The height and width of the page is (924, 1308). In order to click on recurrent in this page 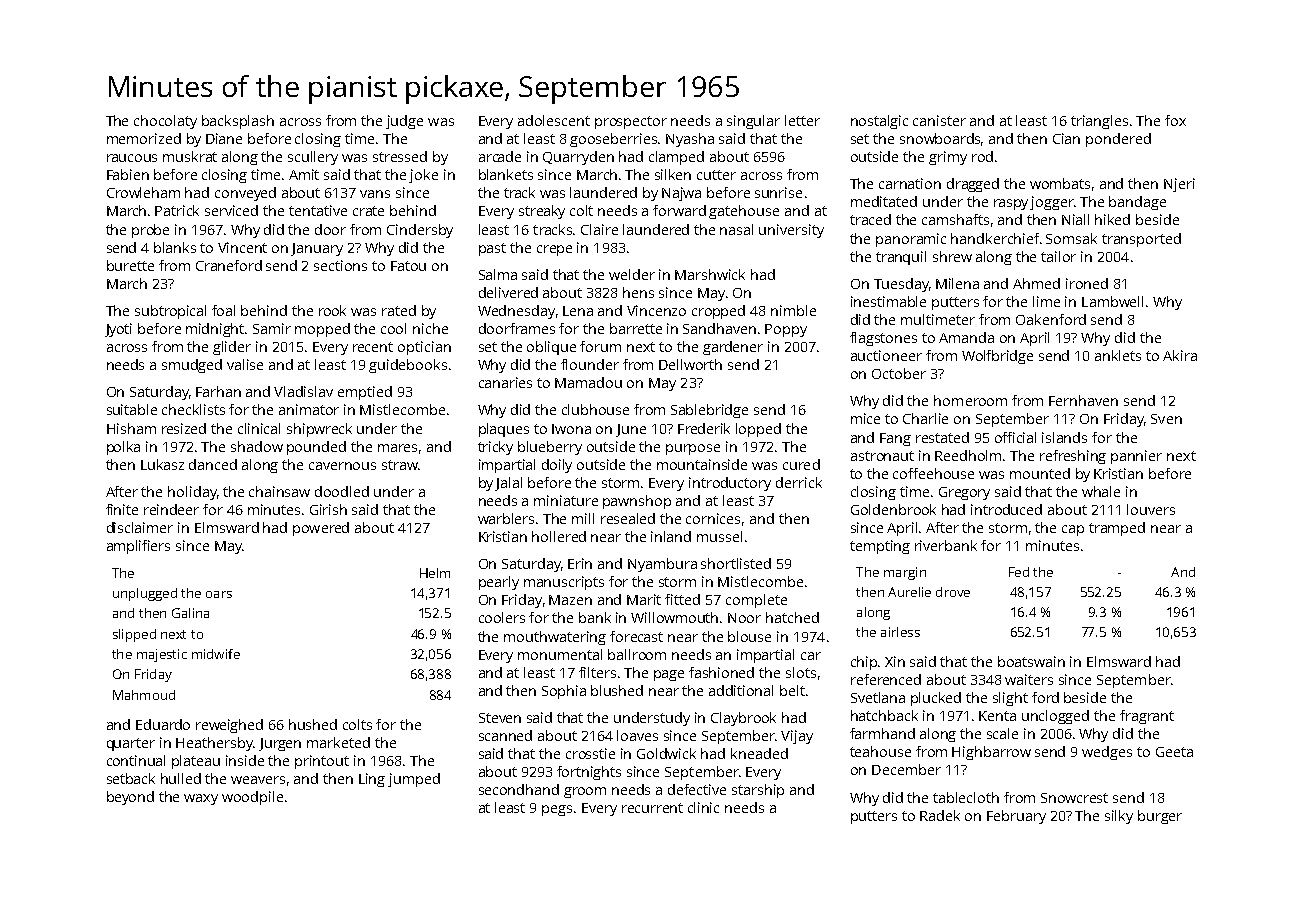, I will do `click(652, 808)`.
